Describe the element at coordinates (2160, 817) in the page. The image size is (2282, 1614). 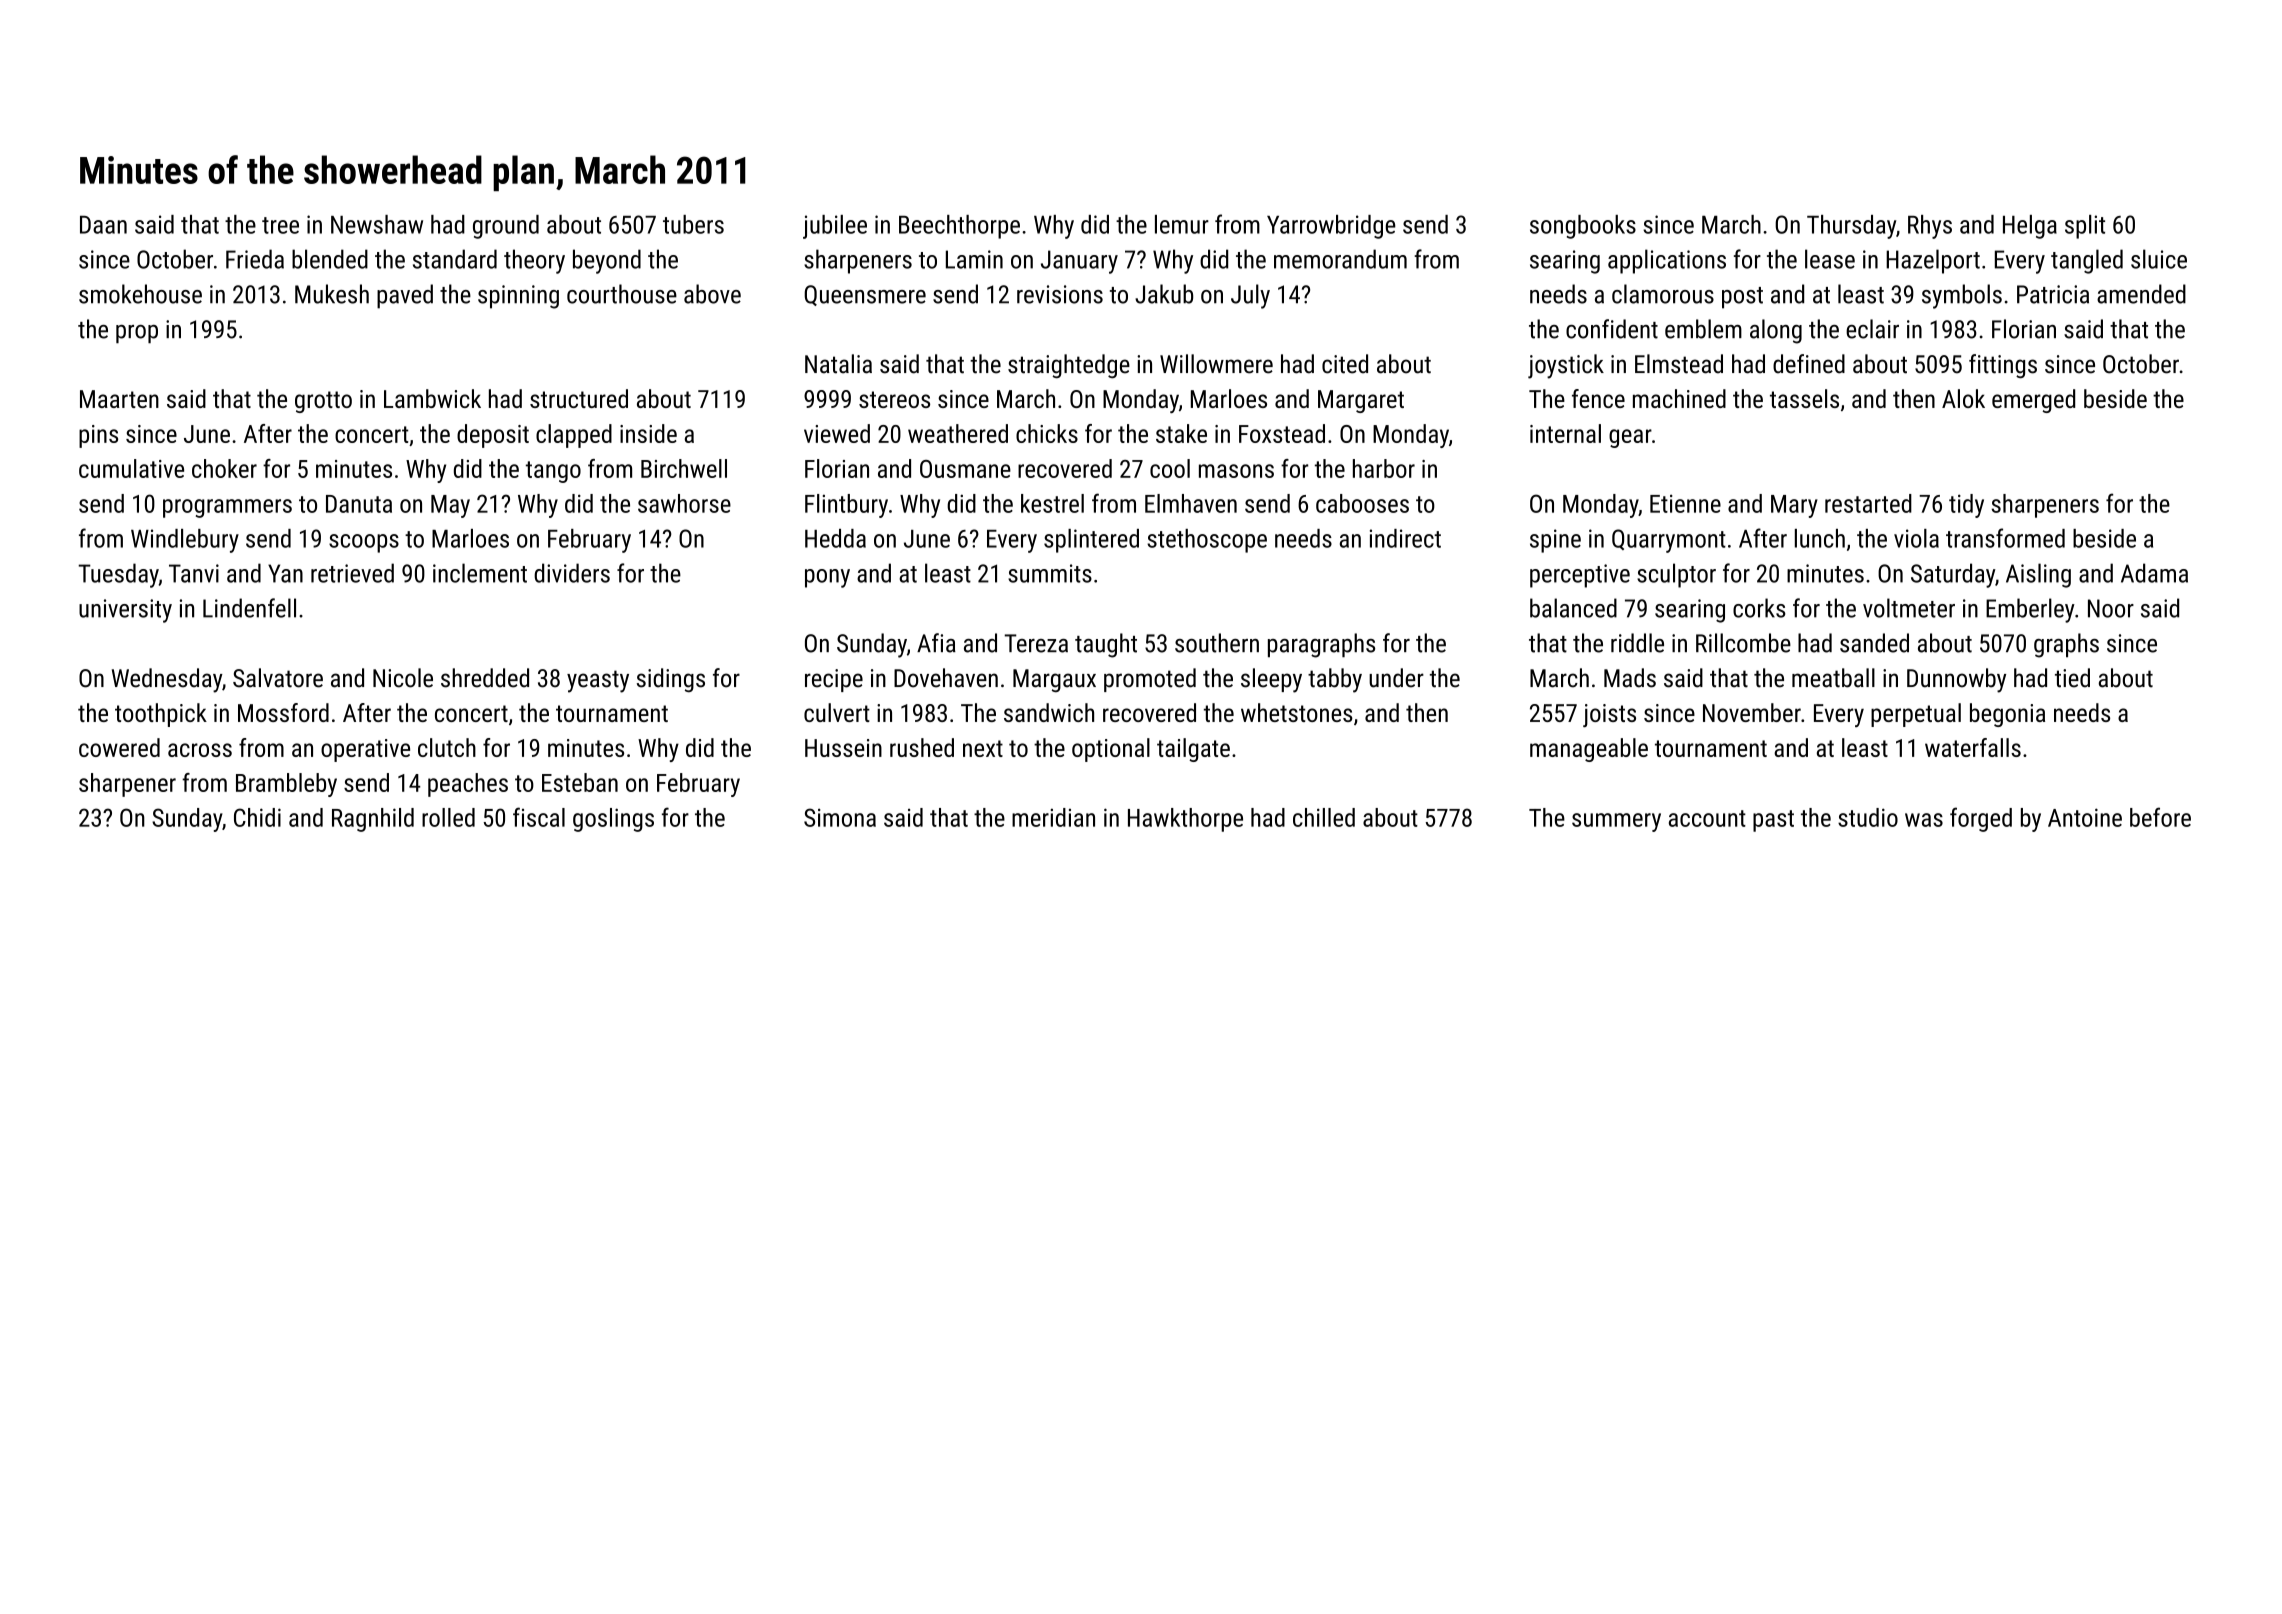
I see `before` at that location.
